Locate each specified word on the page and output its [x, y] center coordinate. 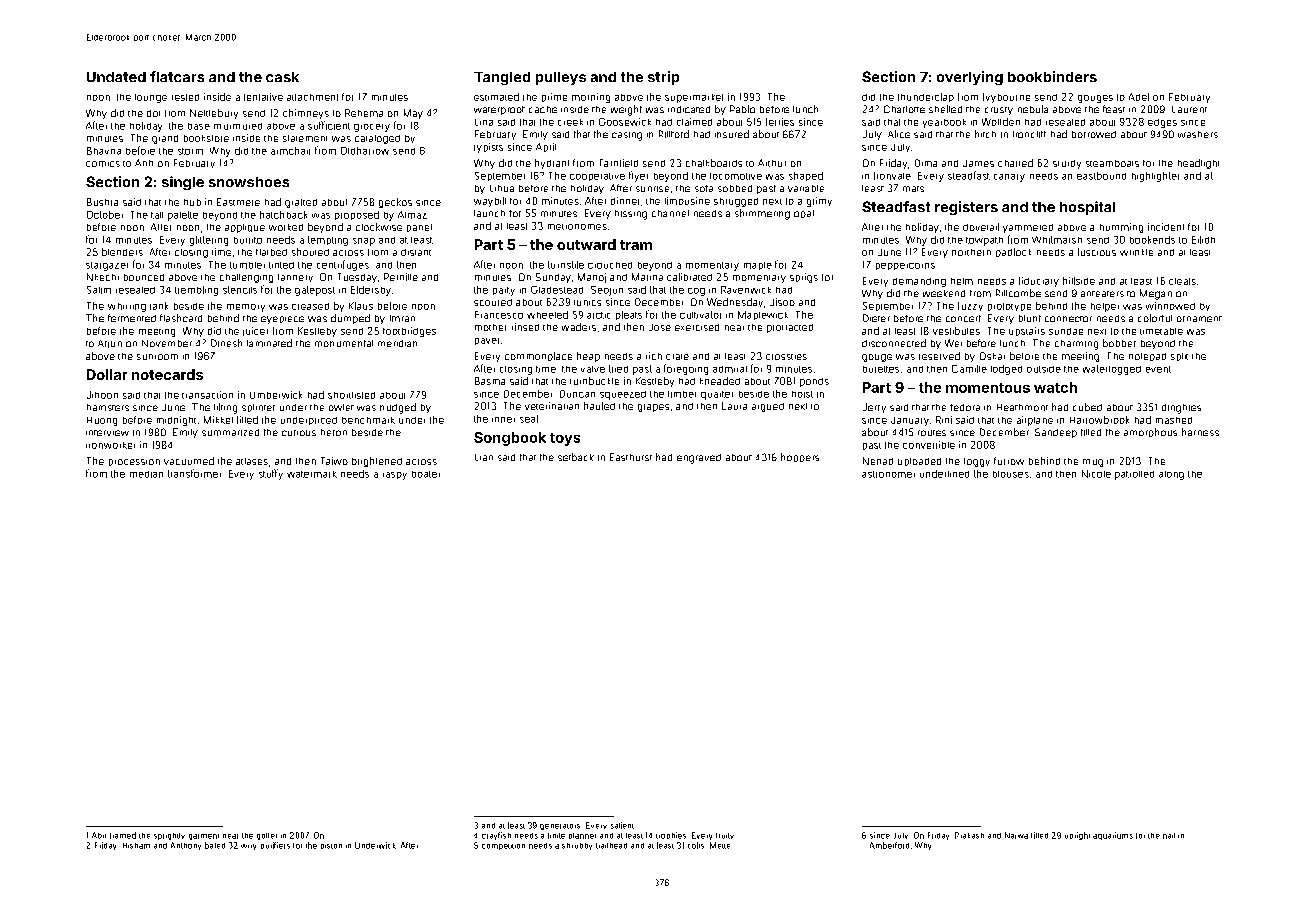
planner [582, 836]
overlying [970, 78]
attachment [312, 97]
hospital [1087, 208]
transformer [194, 473]
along [1171, 475]
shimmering [762, 214]
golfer [267, 836]
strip [663, 78]
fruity [725, 836]
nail [1169, 836]
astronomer [888, 474]
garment [204, 837]
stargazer [107, 266]
